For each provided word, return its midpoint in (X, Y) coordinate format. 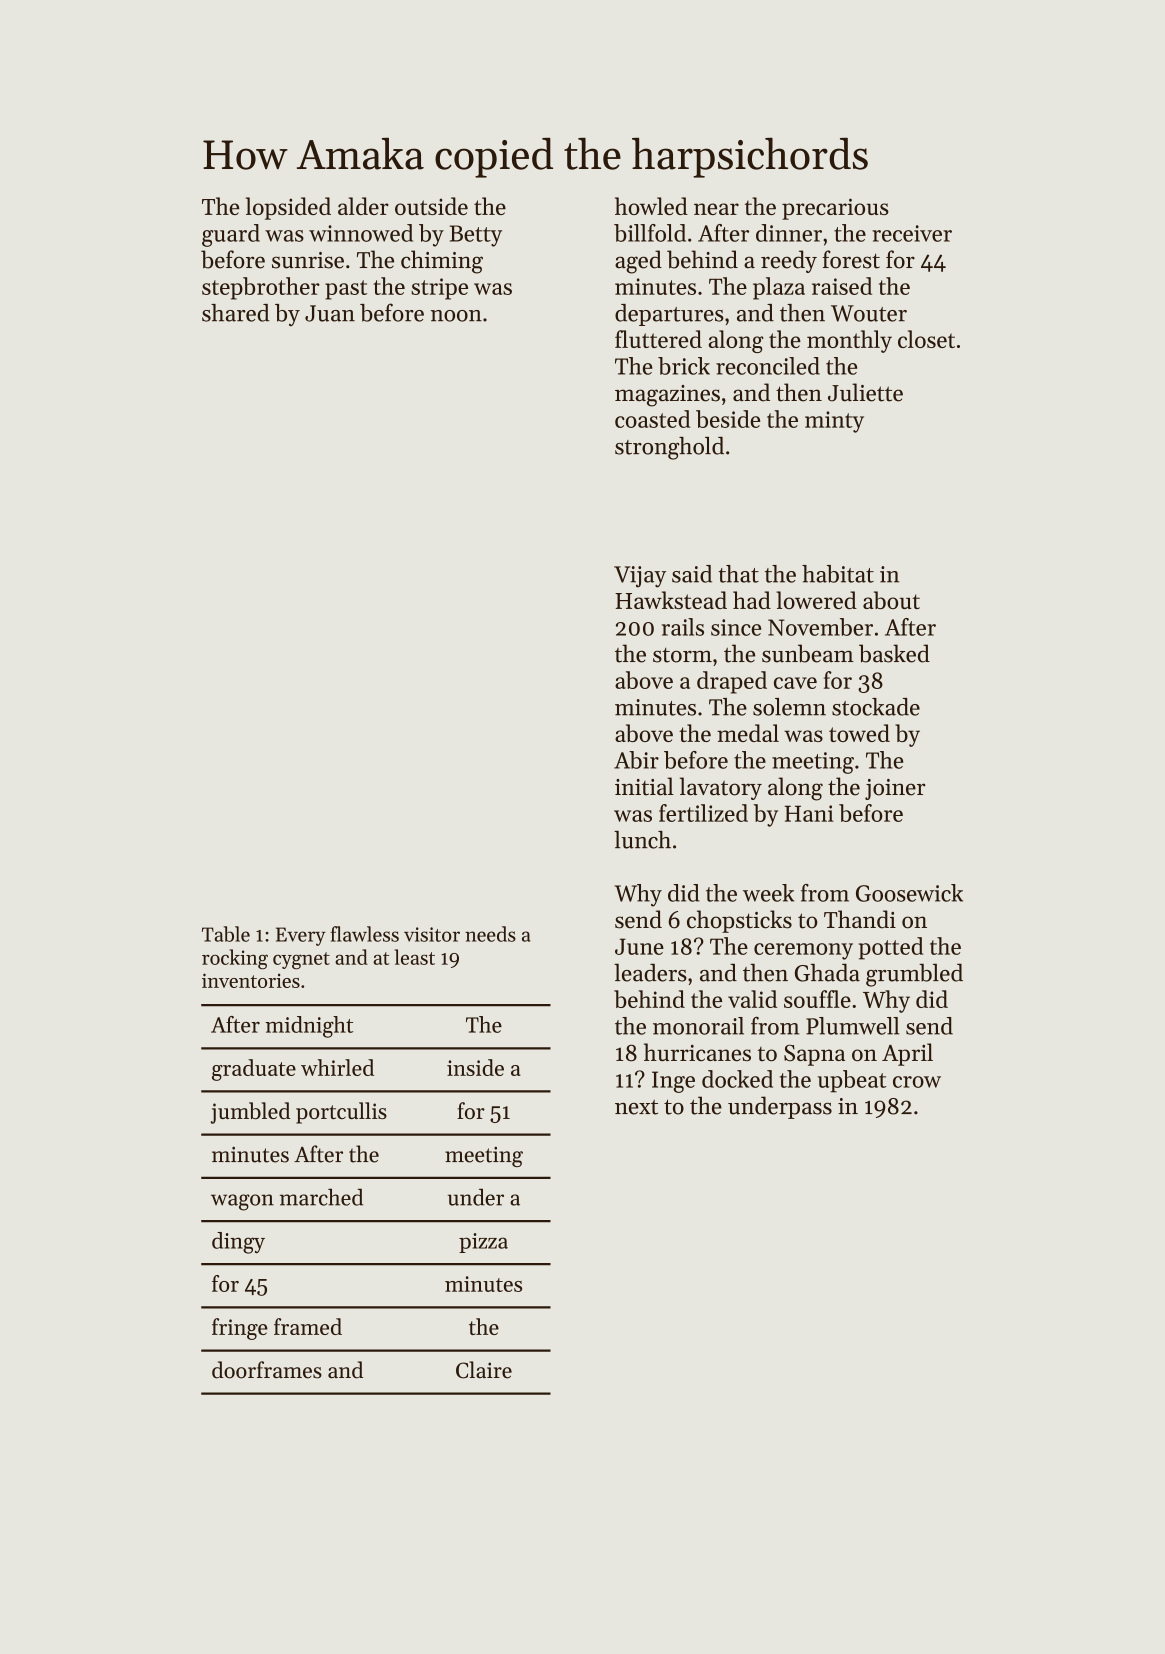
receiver (912, 233)
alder (363, 206)
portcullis (341, 1113)
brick (684, 366)
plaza (779, 288)
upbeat (852, 1081)
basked (894, 653)
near (716, 209)
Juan (330, 313)
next (636, 1107)
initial (644, 786)
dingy (238, 1243)
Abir (636, 760)
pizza (483, 1243)
